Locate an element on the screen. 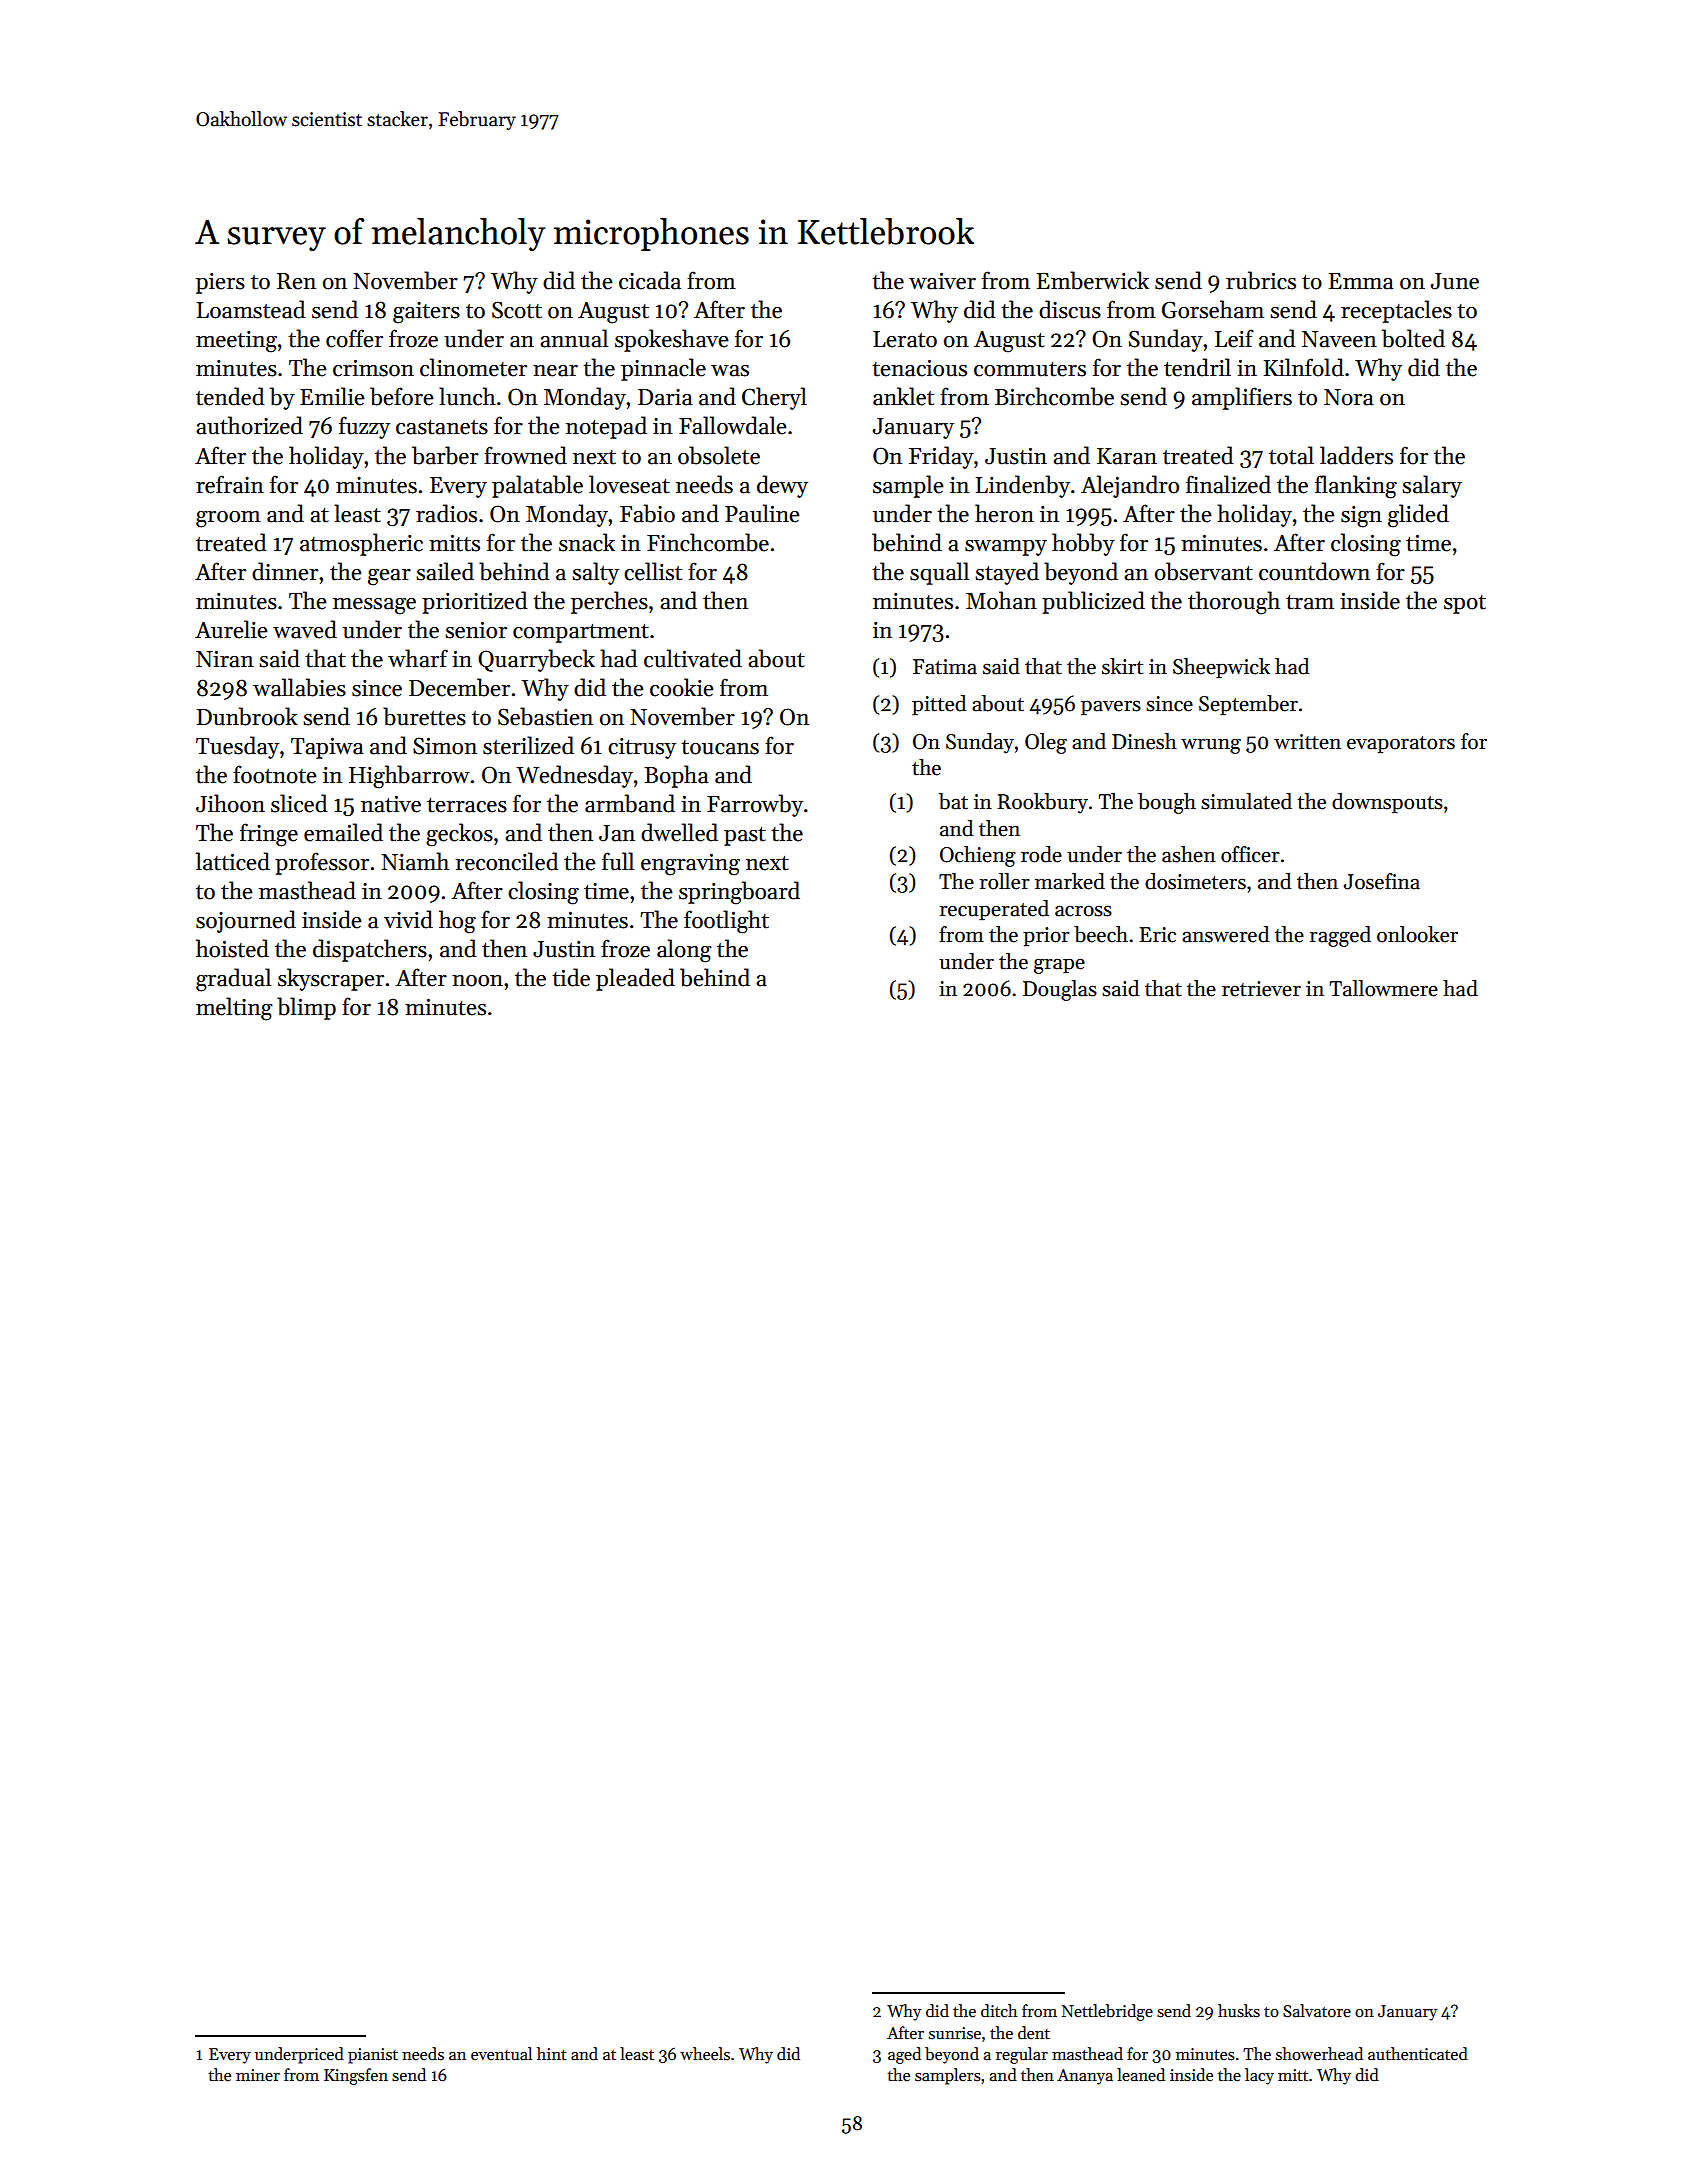 This screenshot has width=1683, height=2178. Salvatore is located at coordinates (1317, 2011).
